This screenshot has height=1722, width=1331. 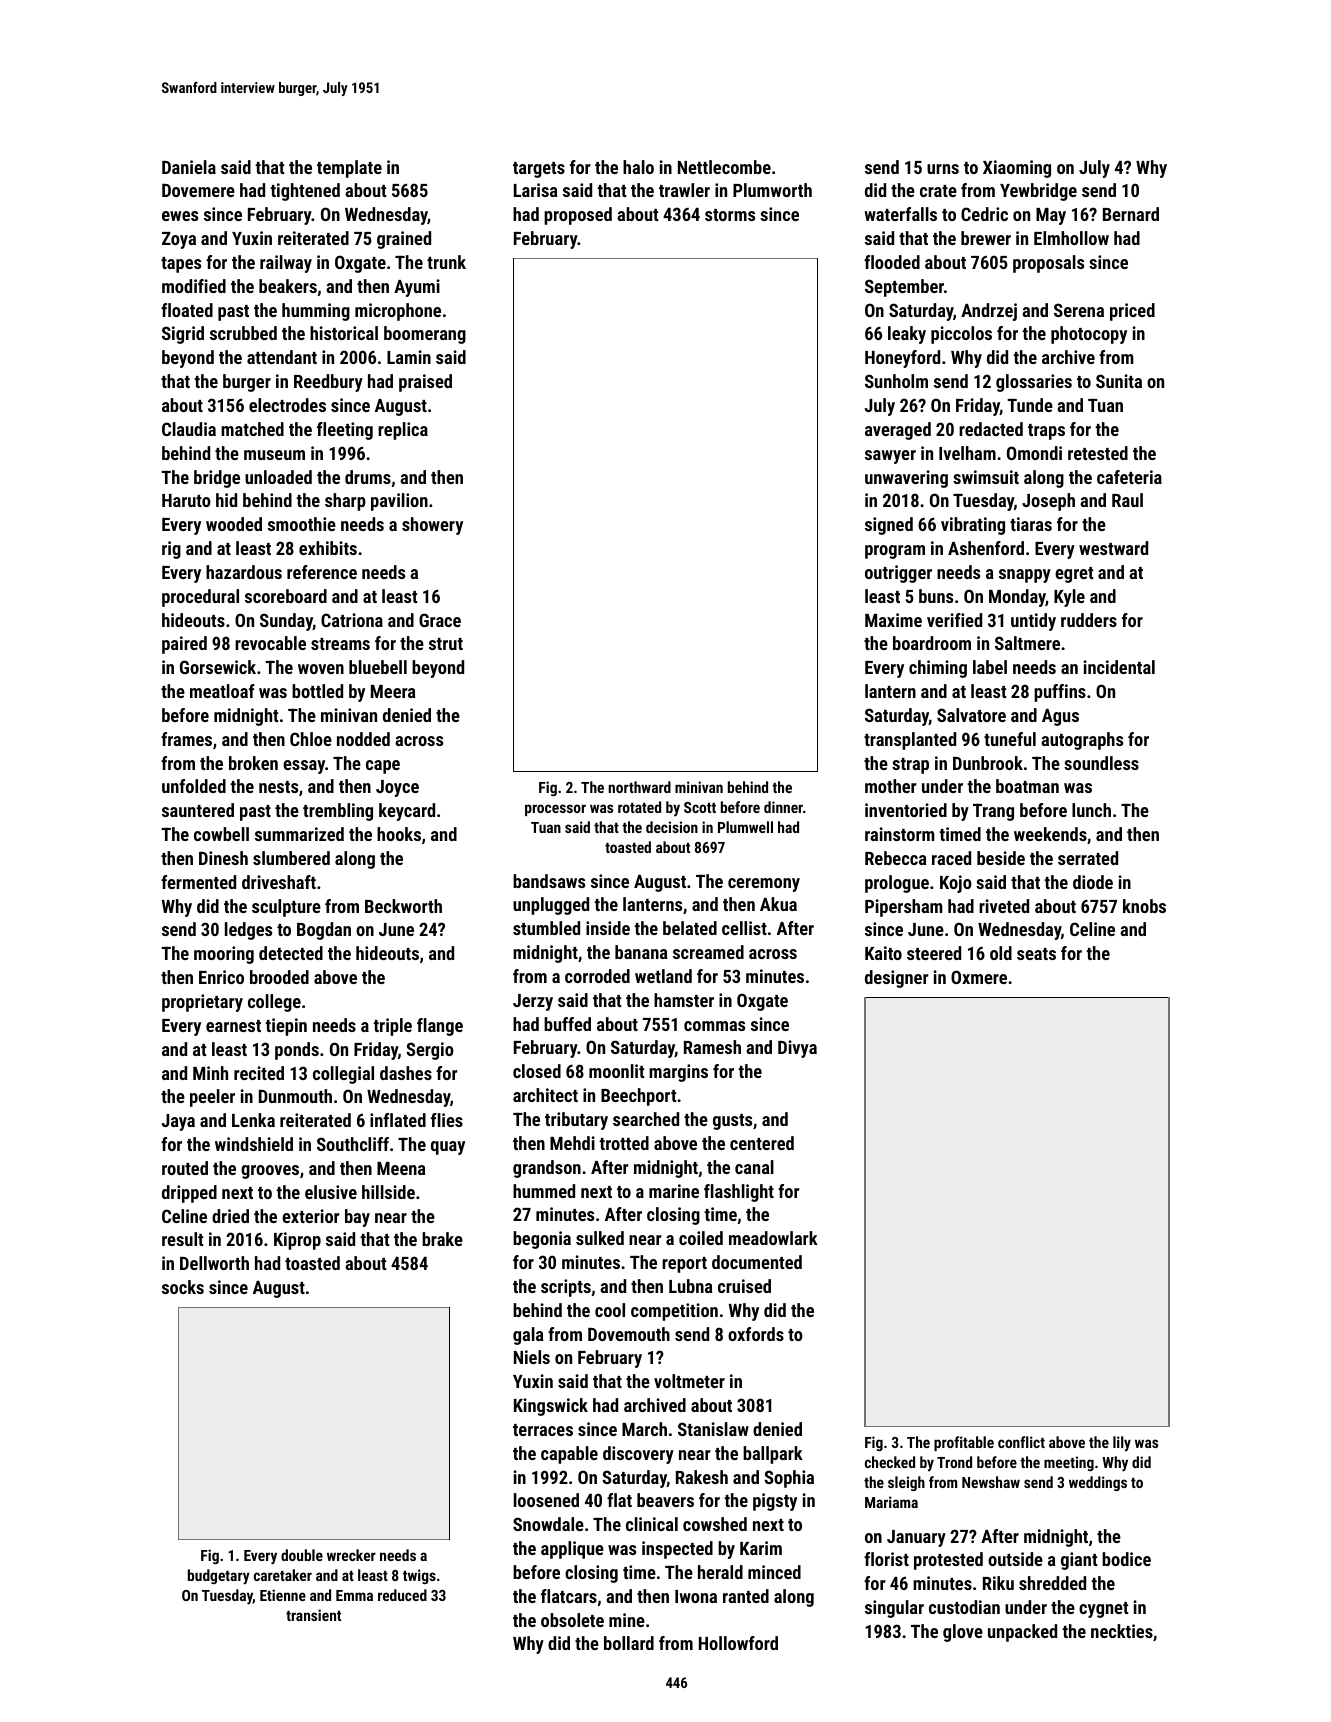 I want to click on dinner, so click(x=783, y=807).
